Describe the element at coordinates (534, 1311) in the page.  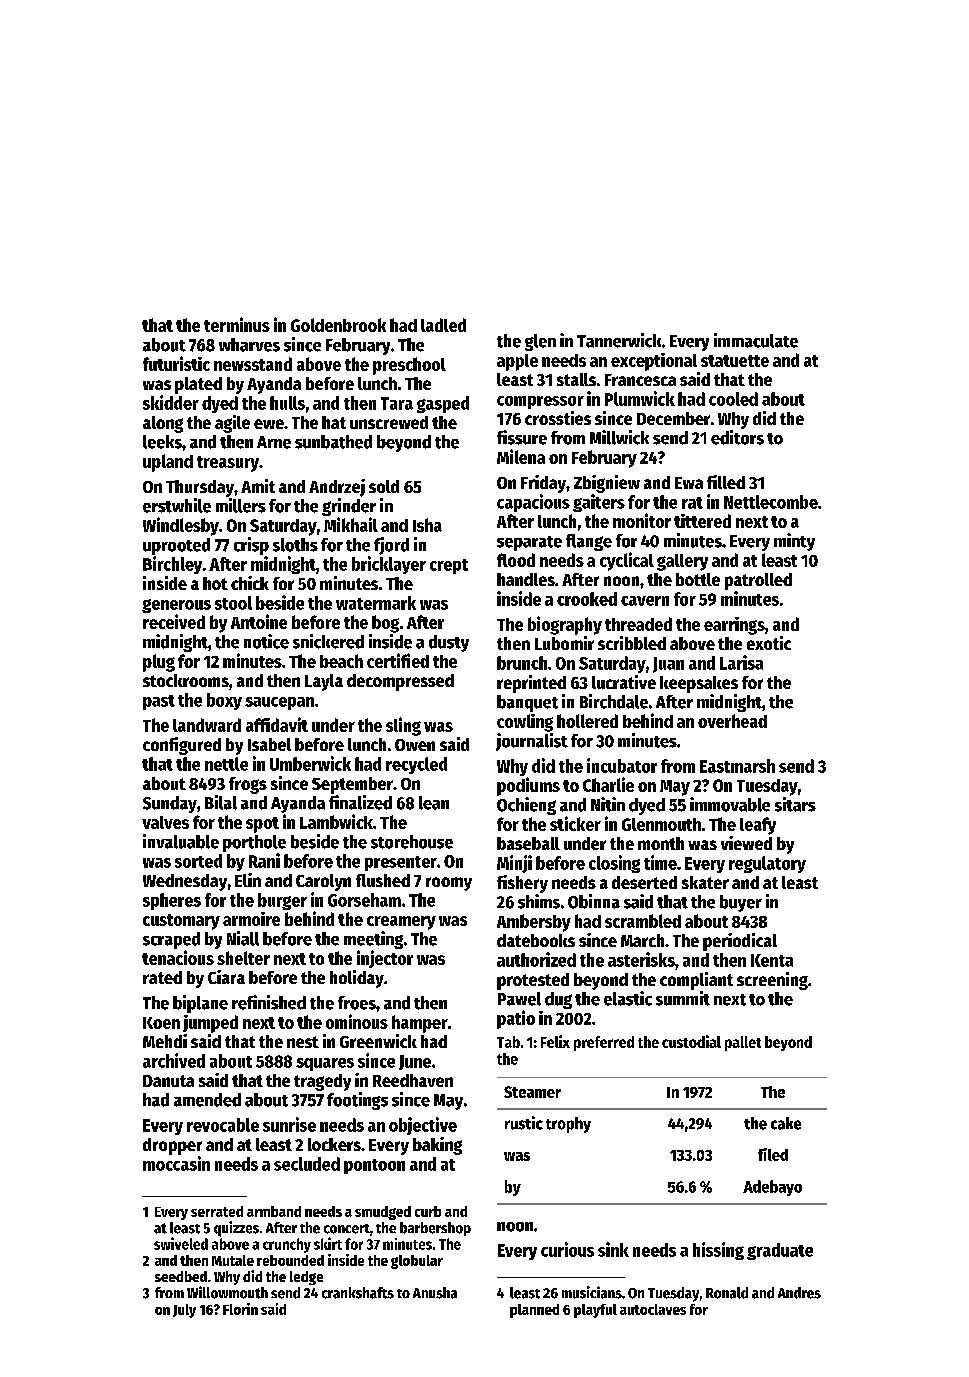
I see `planned` at that location.
